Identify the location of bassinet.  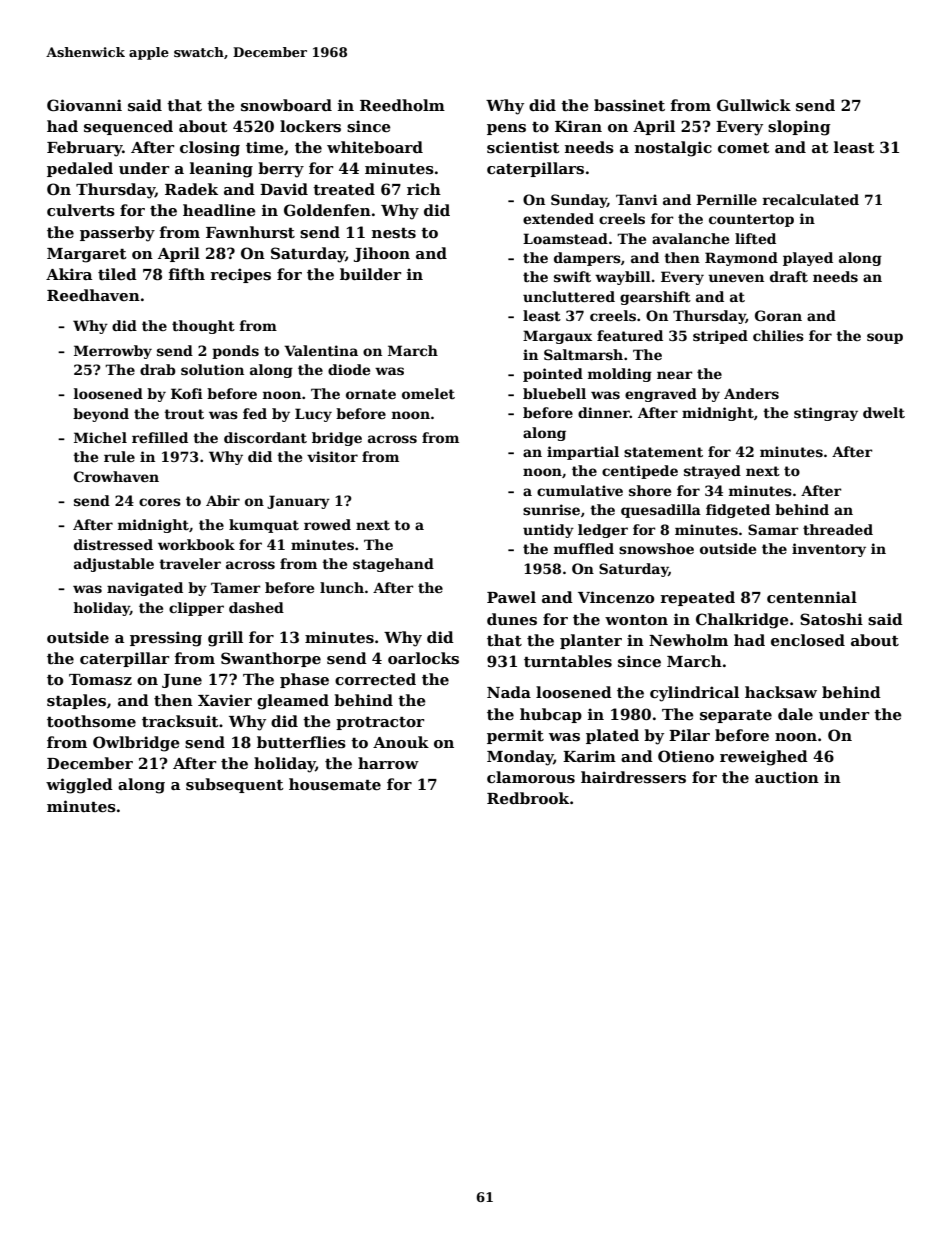
(629, 105).
